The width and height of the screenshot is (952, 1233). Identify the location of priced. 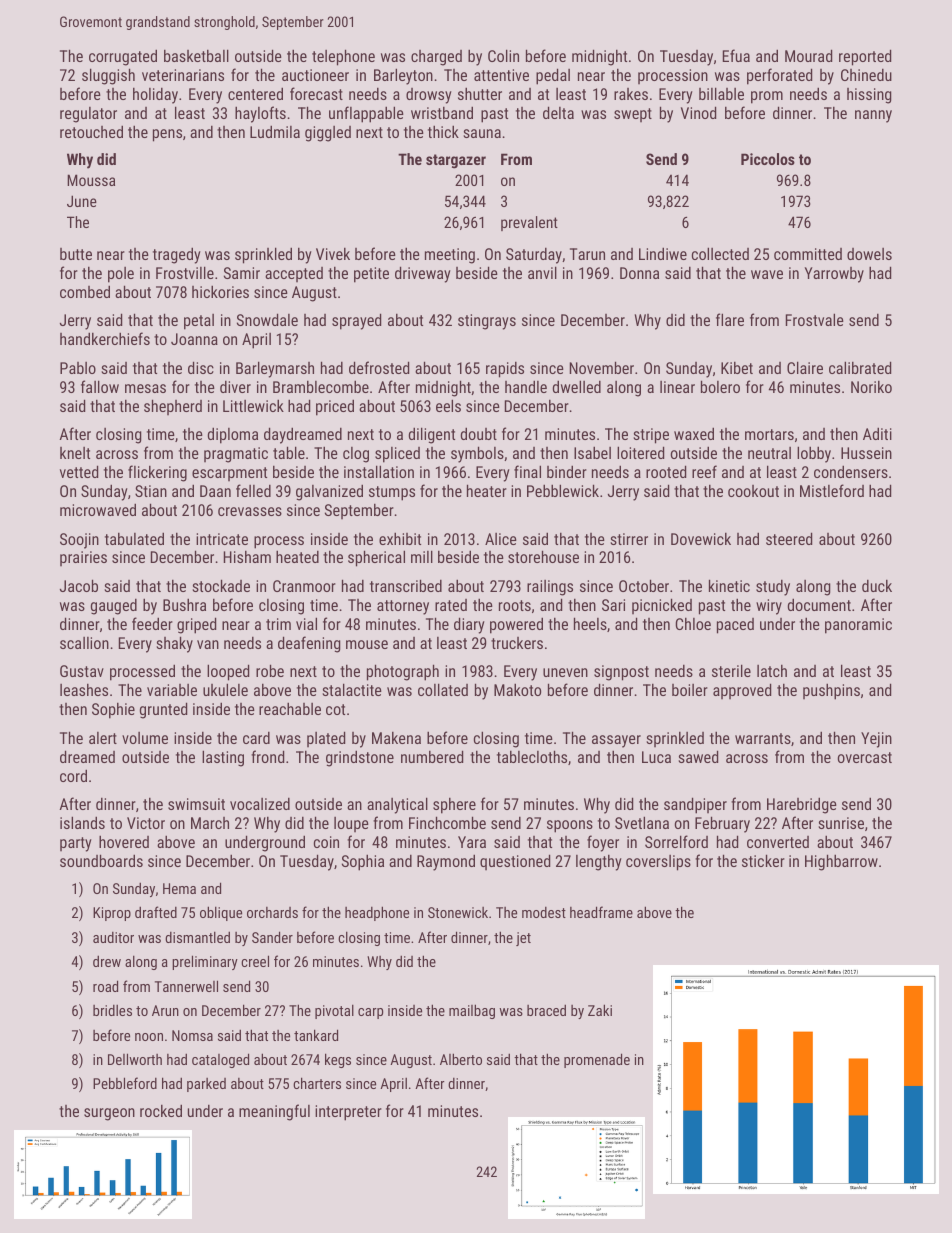
(335, 407).
